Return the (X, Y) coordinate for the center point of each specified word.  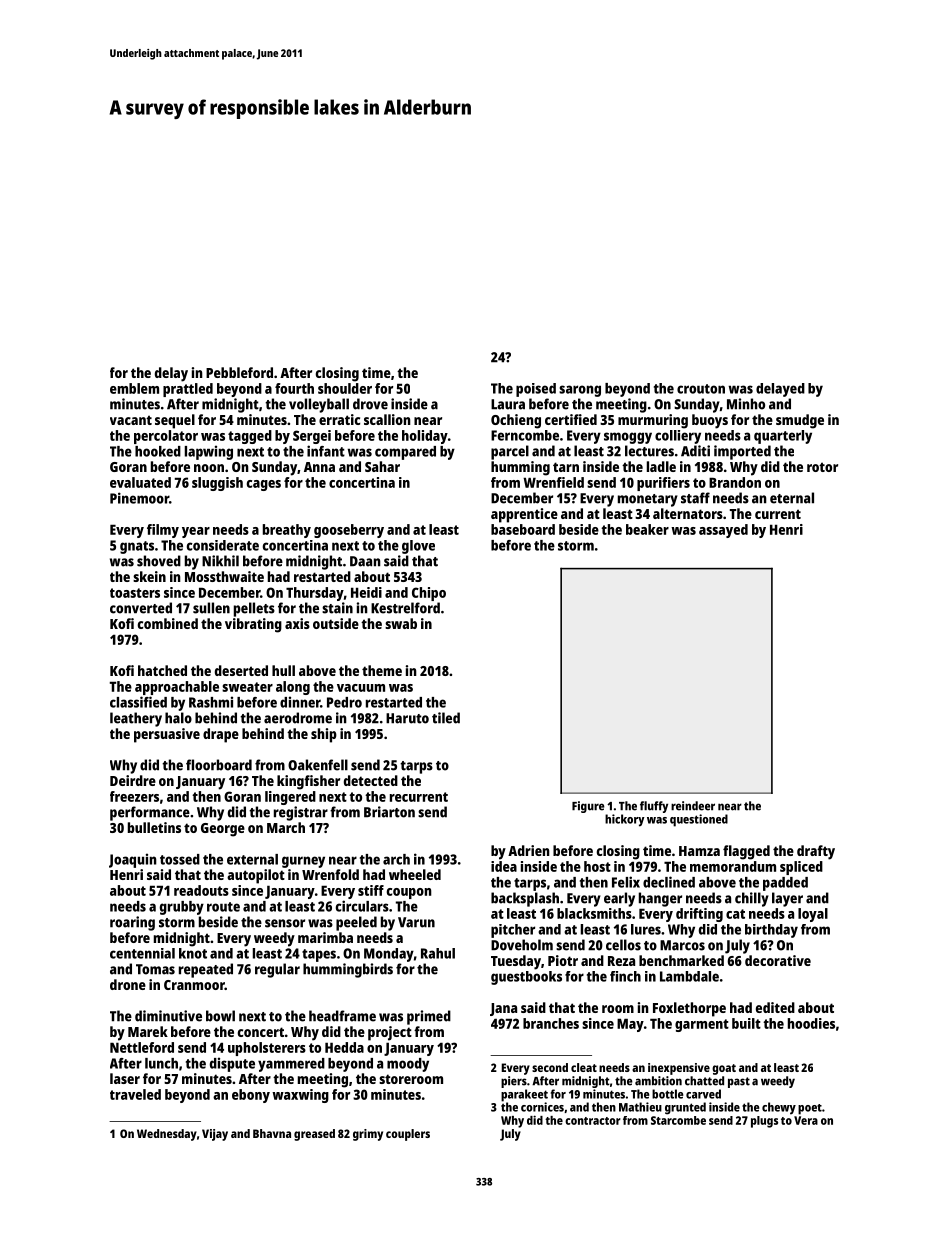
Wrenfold (330, 874)
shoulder (345, 388)
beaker (647, 529)
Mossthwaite (224, 576)
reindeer (693, 806)
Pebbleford (239, 372)
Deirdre (133, 780)
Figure (588, 807)
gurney (303, 862)
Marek (148, 1031)
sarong (580, 391)
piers (514, 1082)
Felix (626, 882)
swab (401, 623)
